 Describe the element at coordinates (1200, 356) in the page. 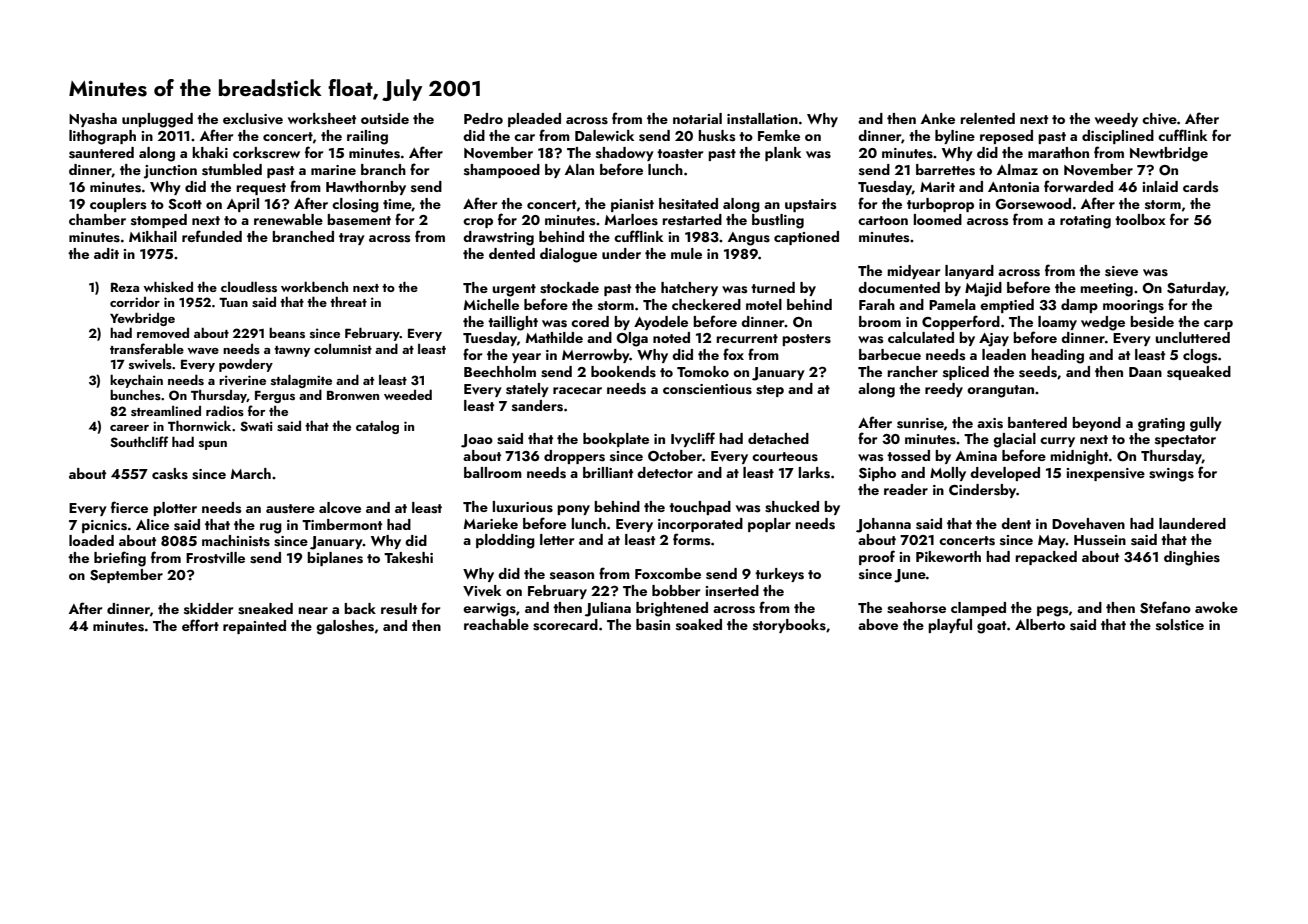

I see `clogs` at that location.
